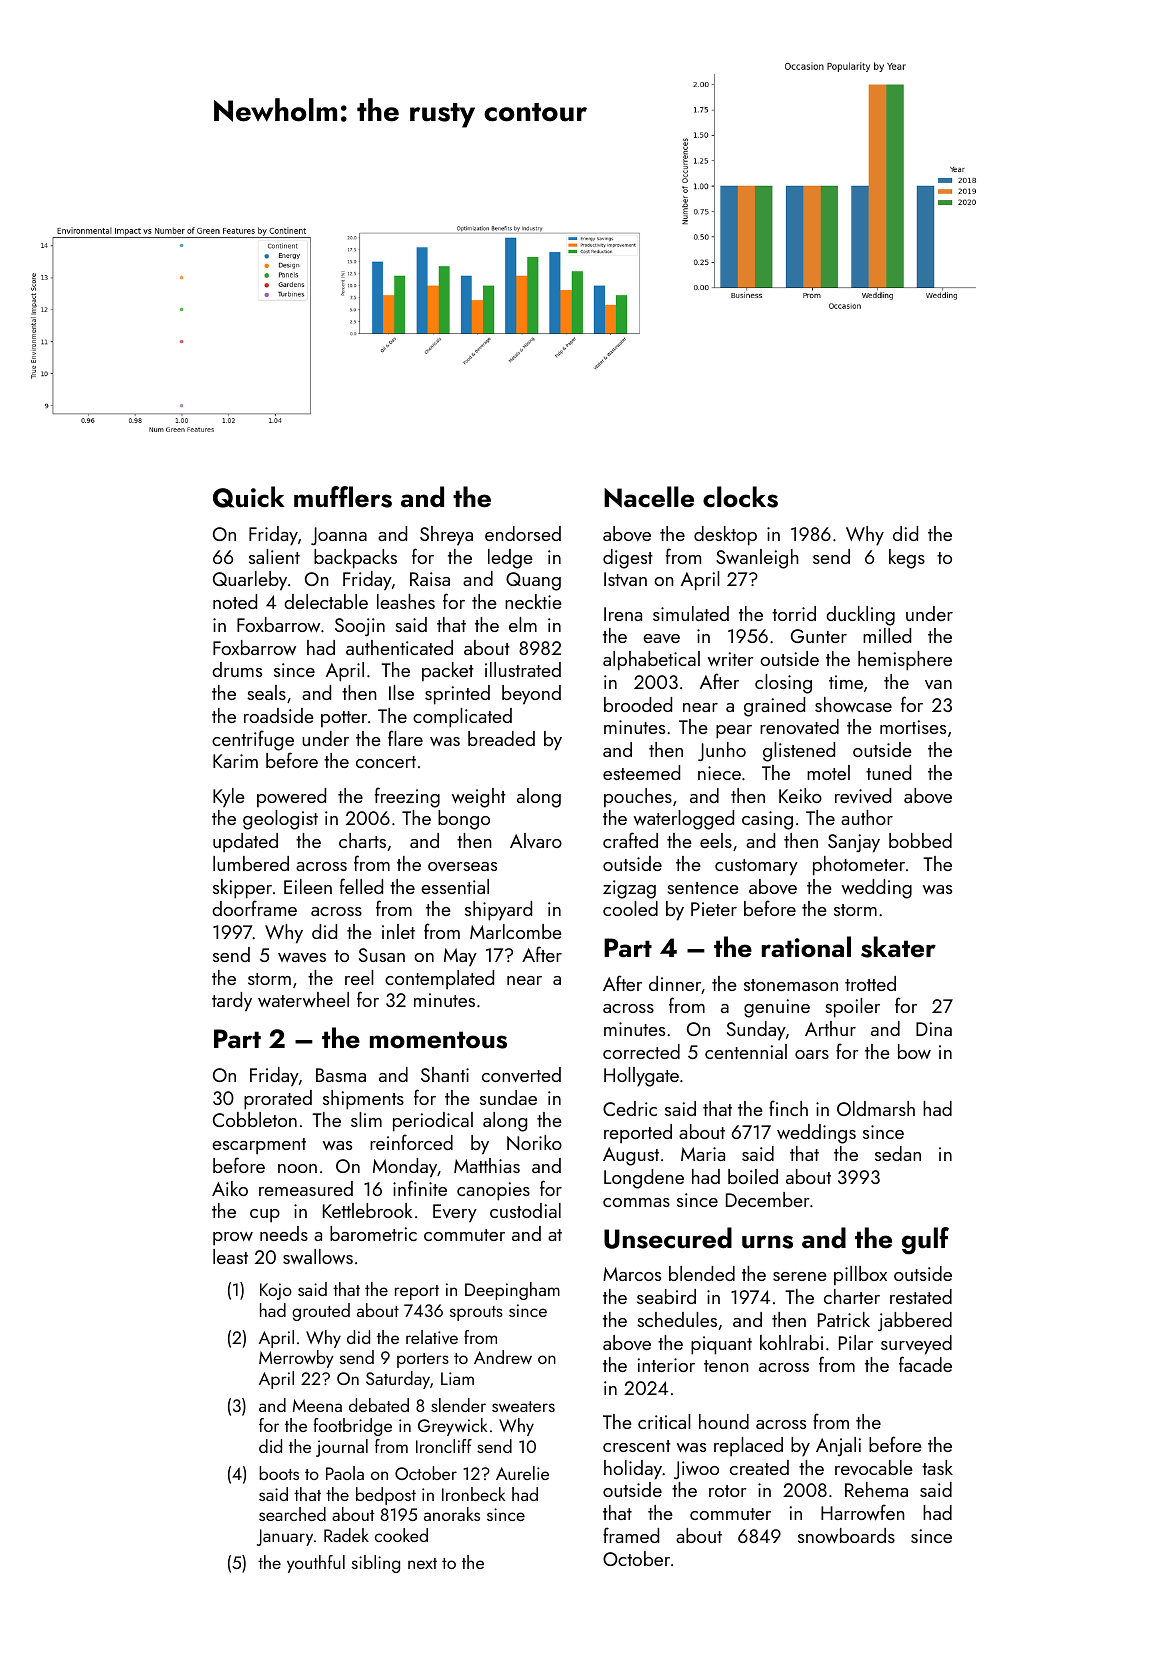  What do you see at coordinates (740, 497) in the document?
I see `clocks` at bounding box center [740, 497].
